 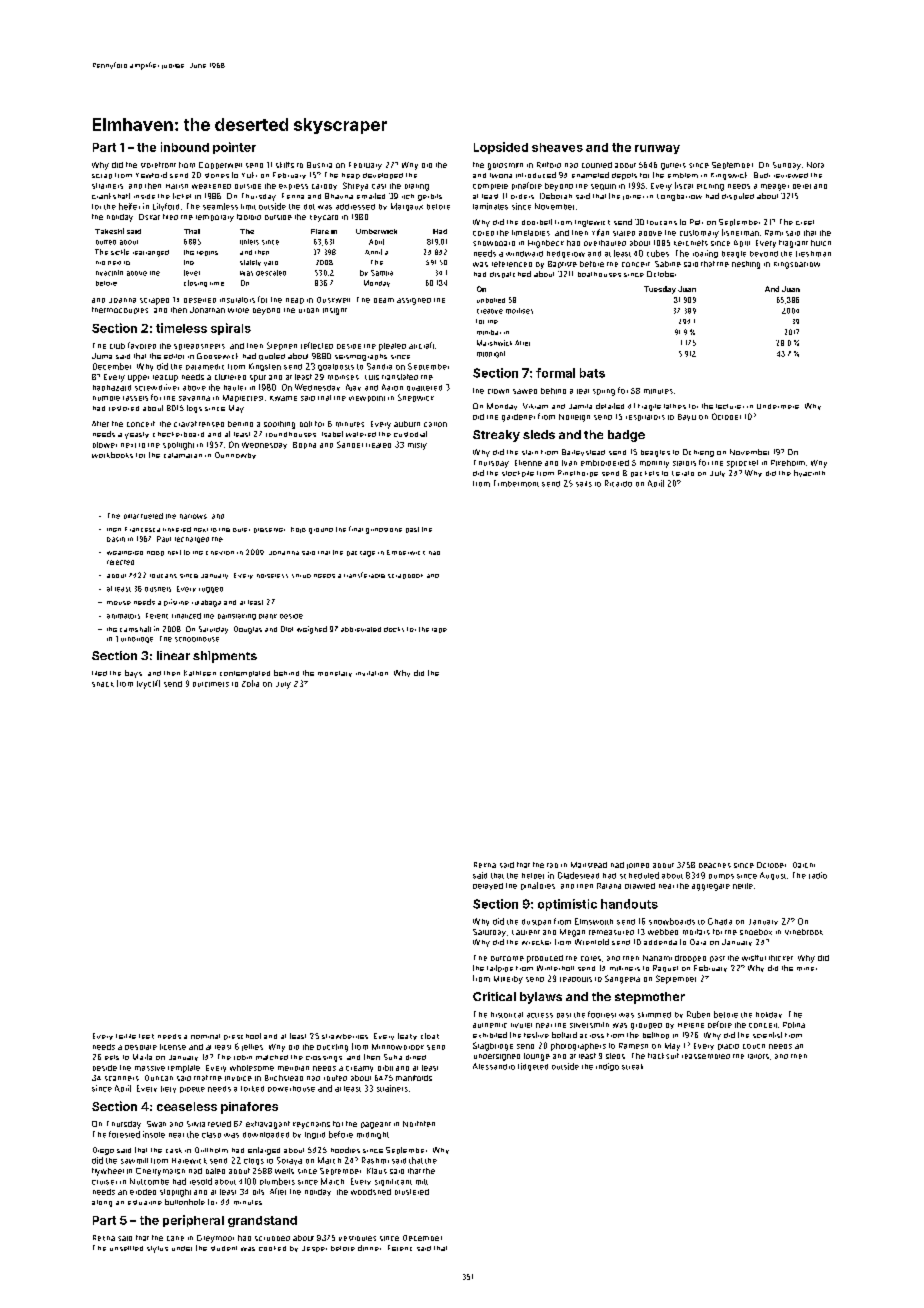 I want to click on Lerato, so click(x=683, y=473).
